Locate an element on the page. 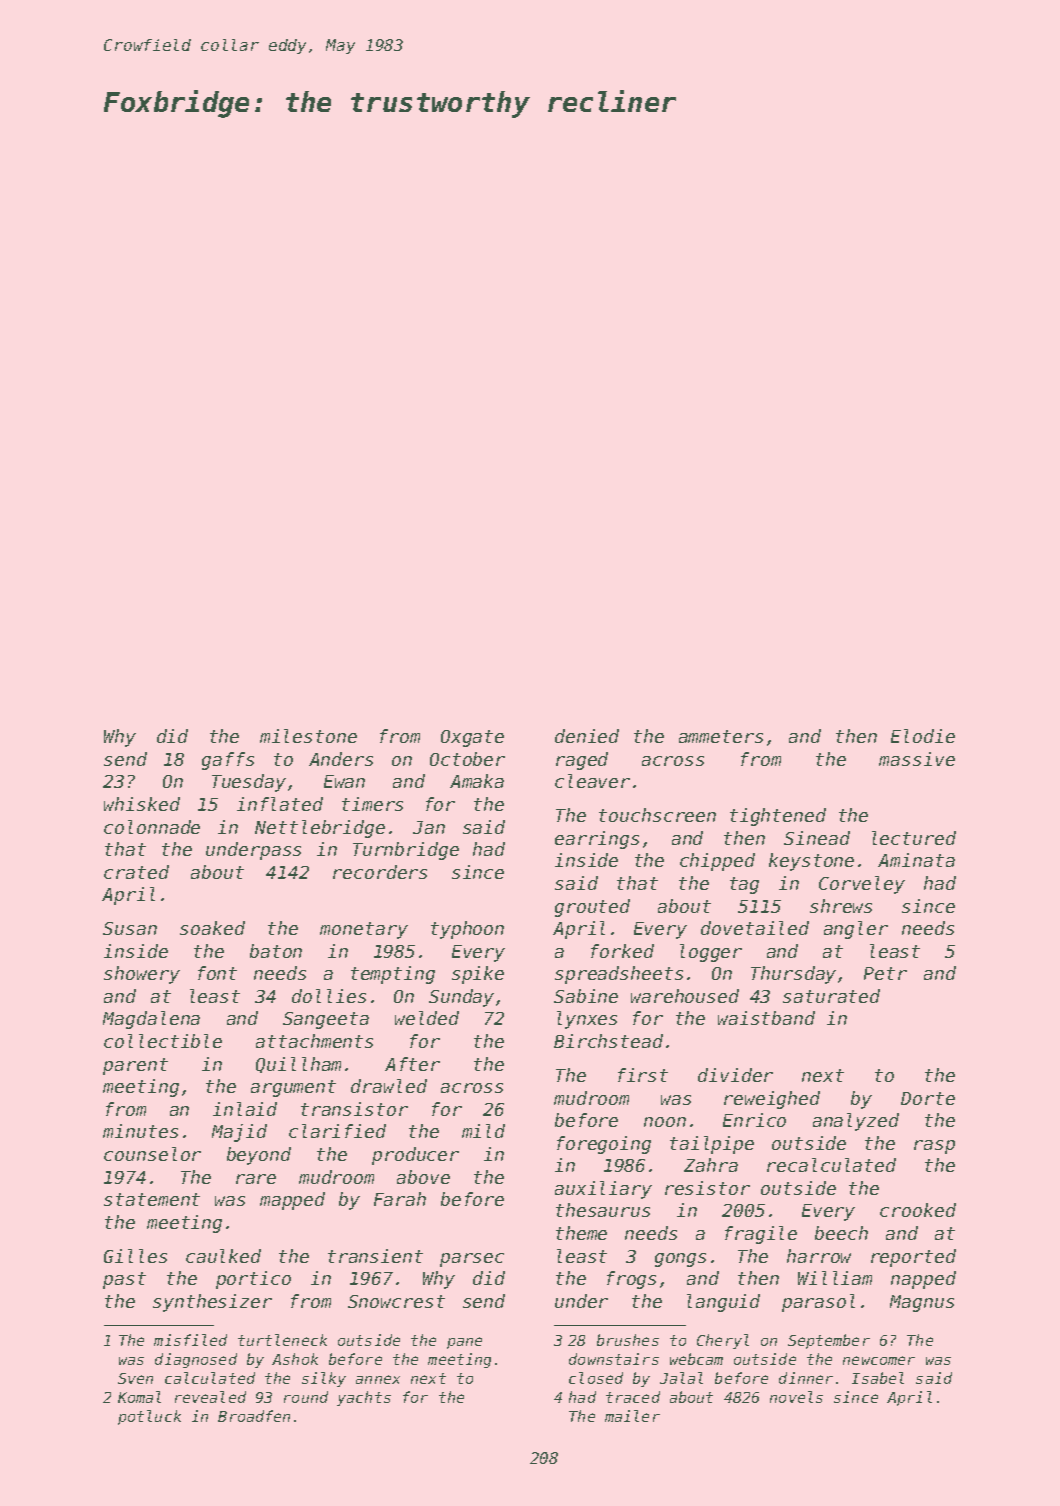  October is located at coordinates (467, 759).
